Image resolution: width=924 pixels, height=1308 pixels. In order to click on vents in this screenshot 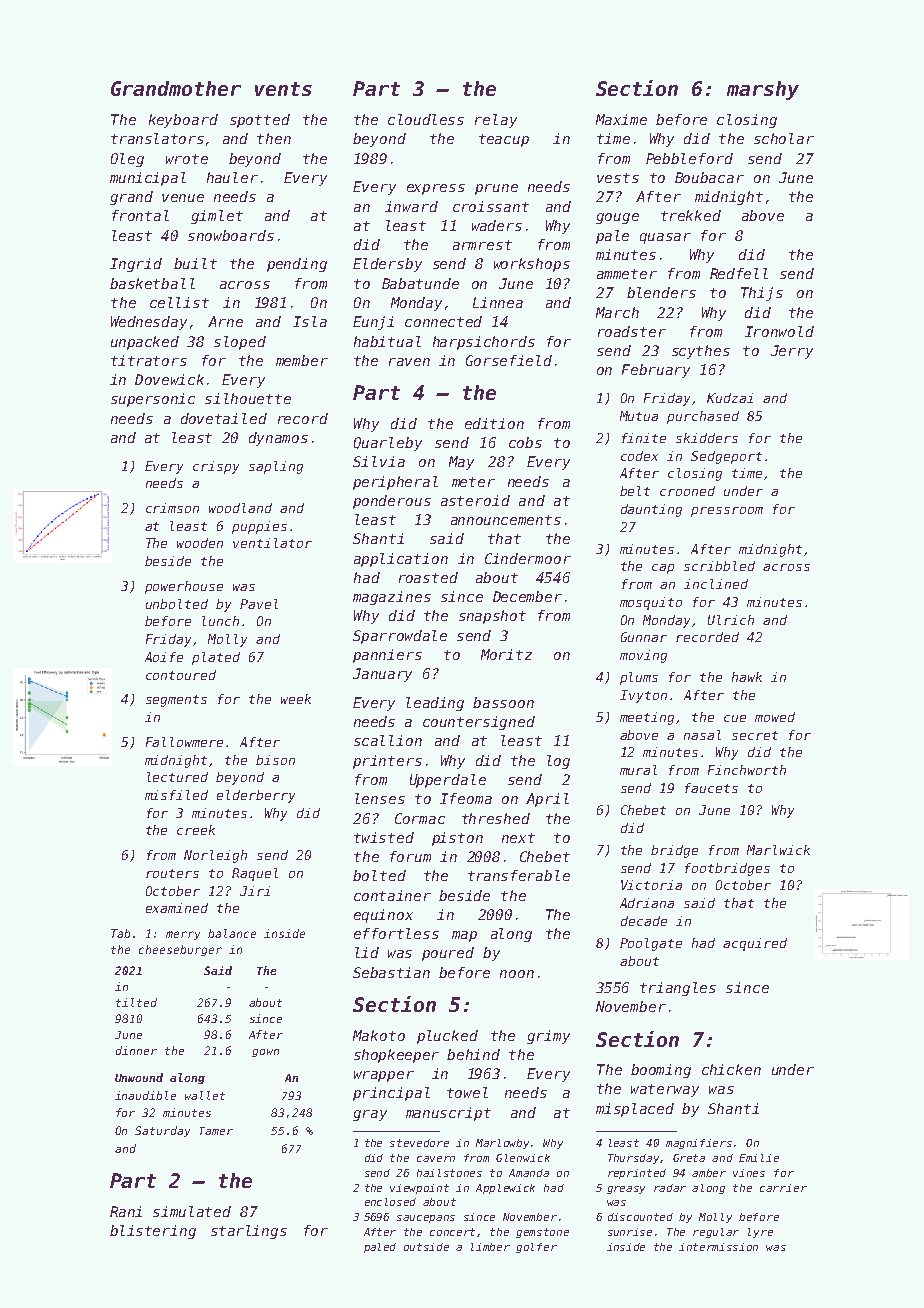, I will do `click(283, 89)`.
